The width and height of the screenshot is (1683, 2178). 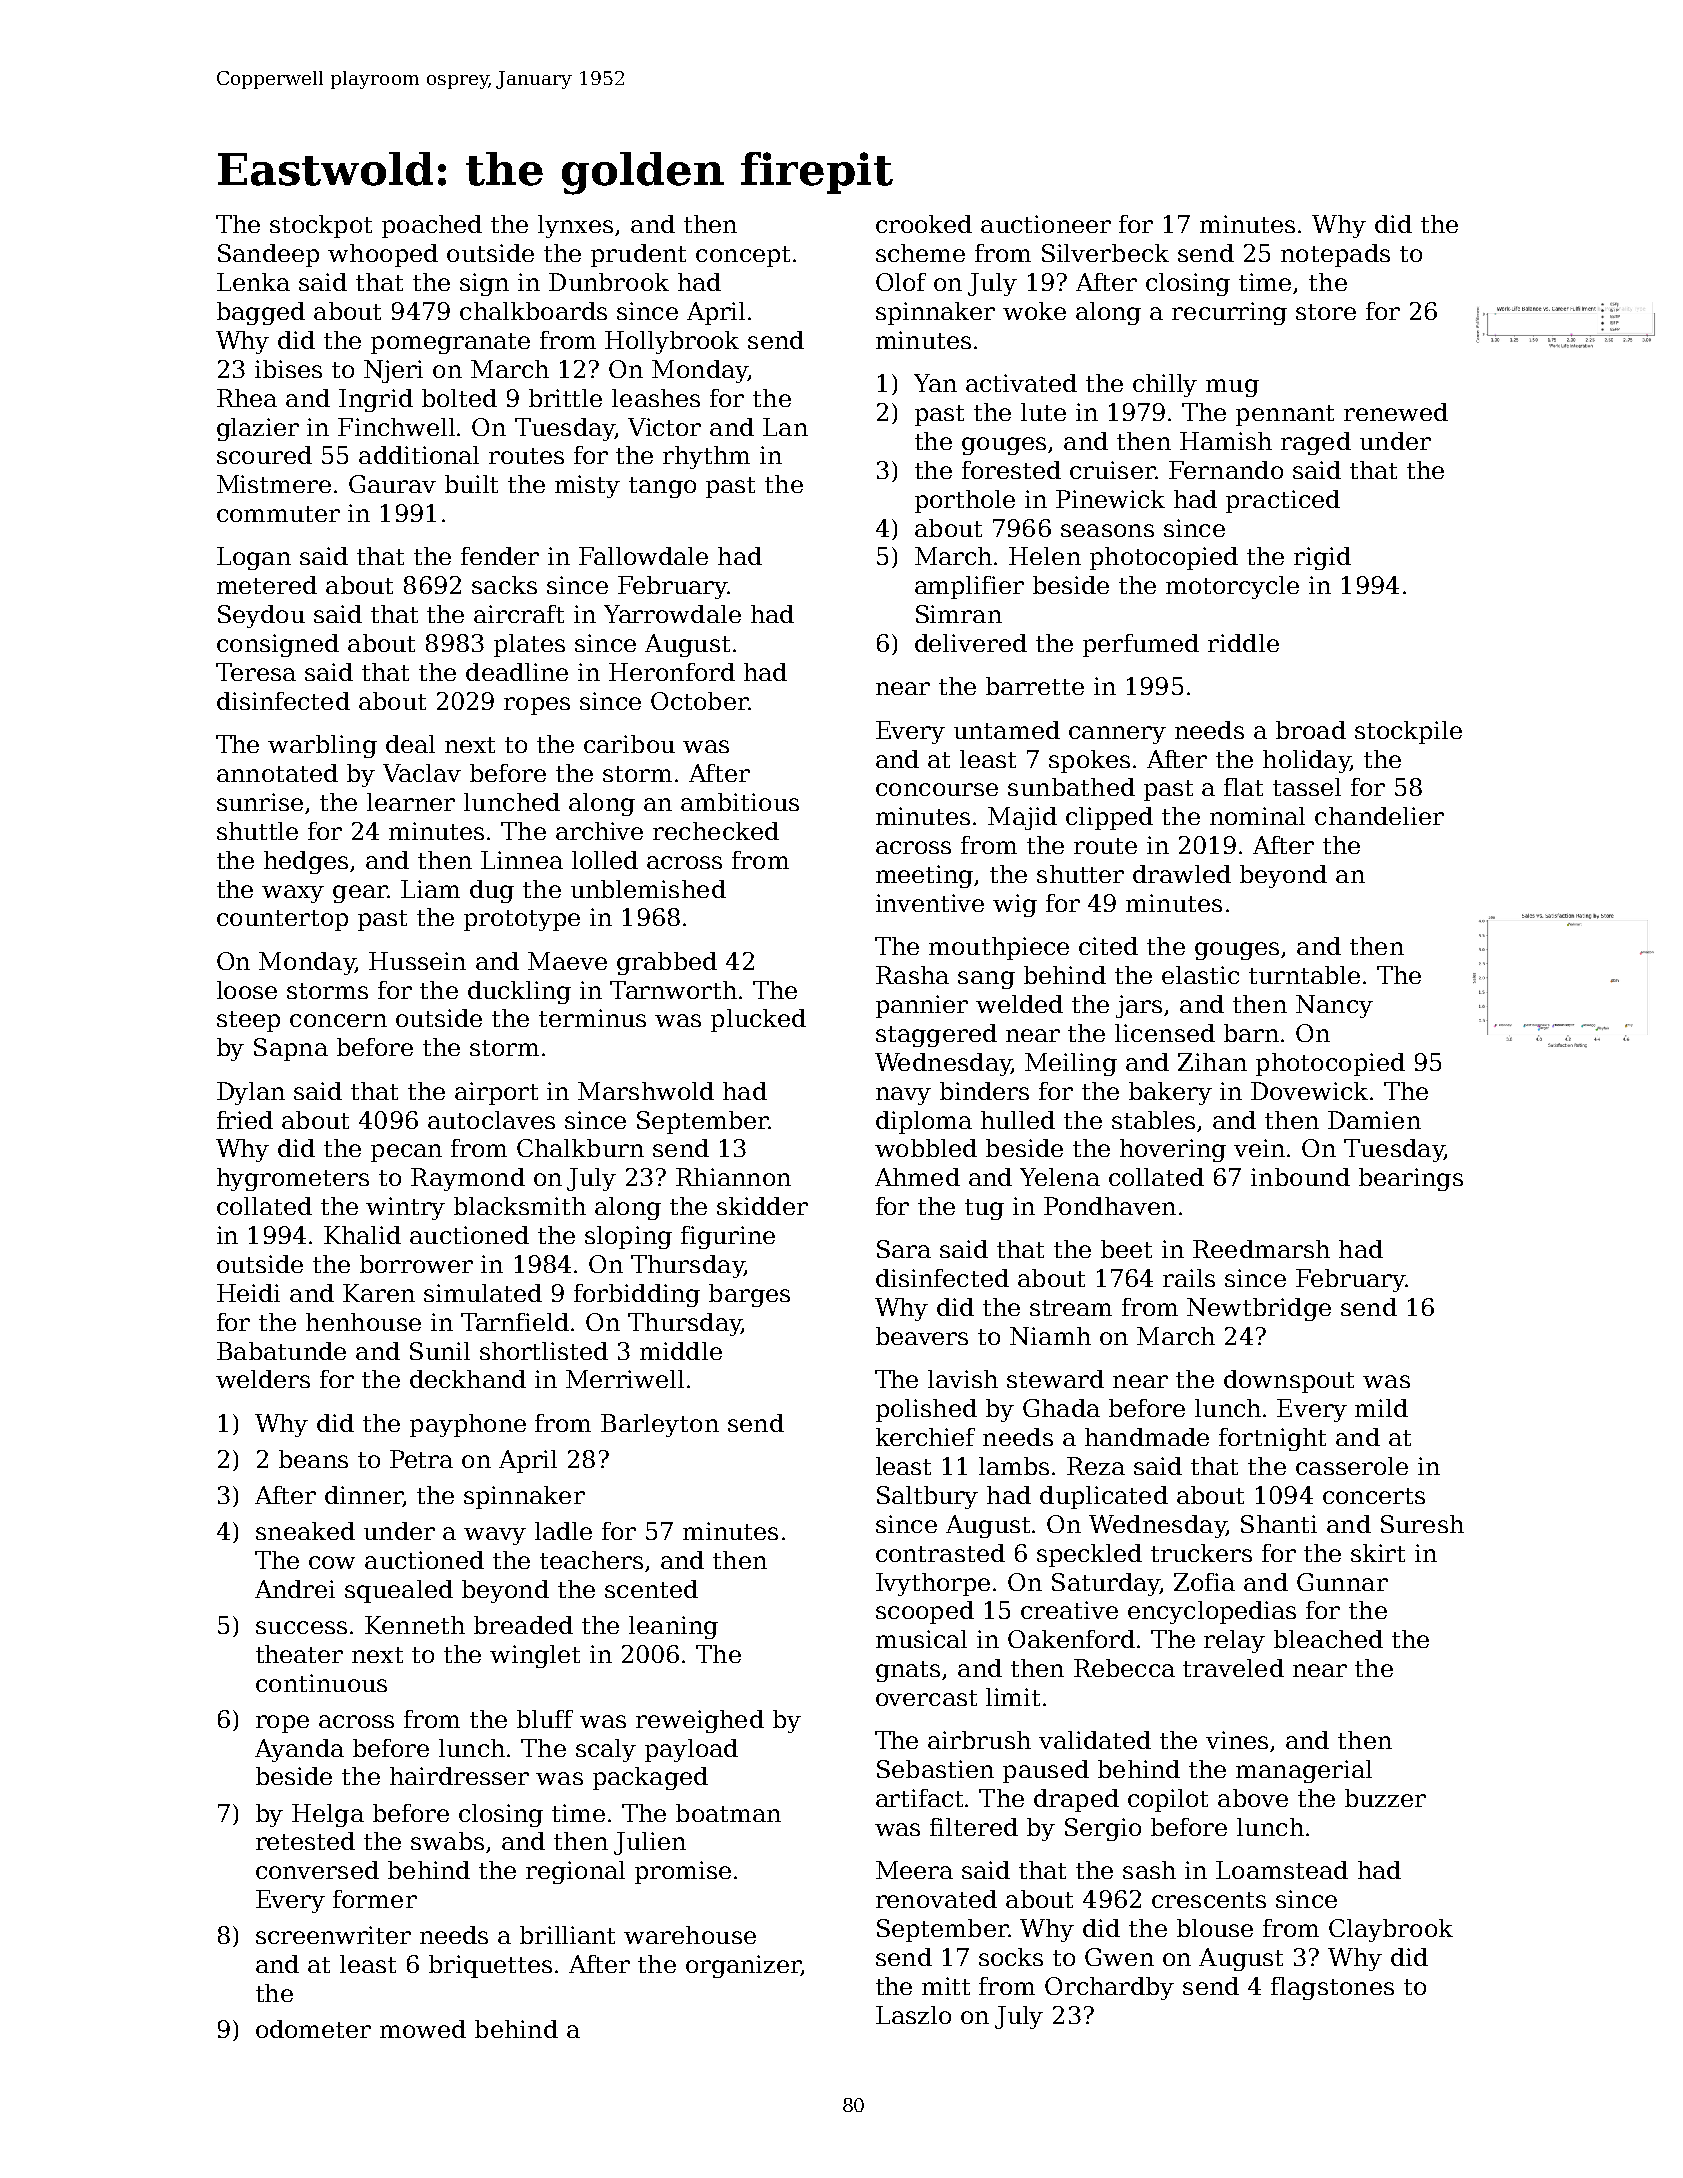 What do you see at coordinates (423, 2029) in the screenshot?
I see `mowed` at bounding box center [423, 2029].
